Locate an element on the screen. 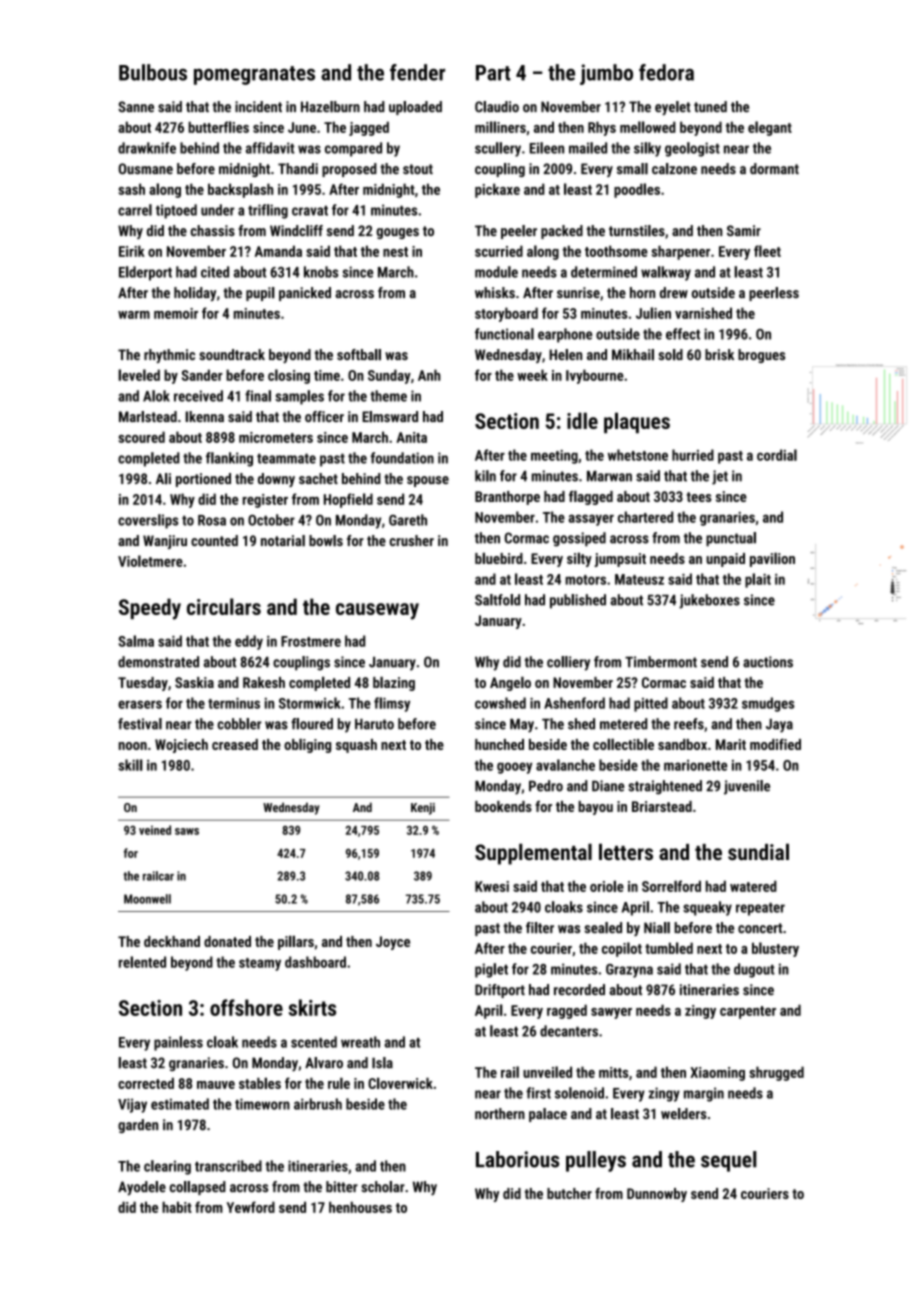 The image size is (924, 1308). bluebird is located at coordinates (499, 558).
